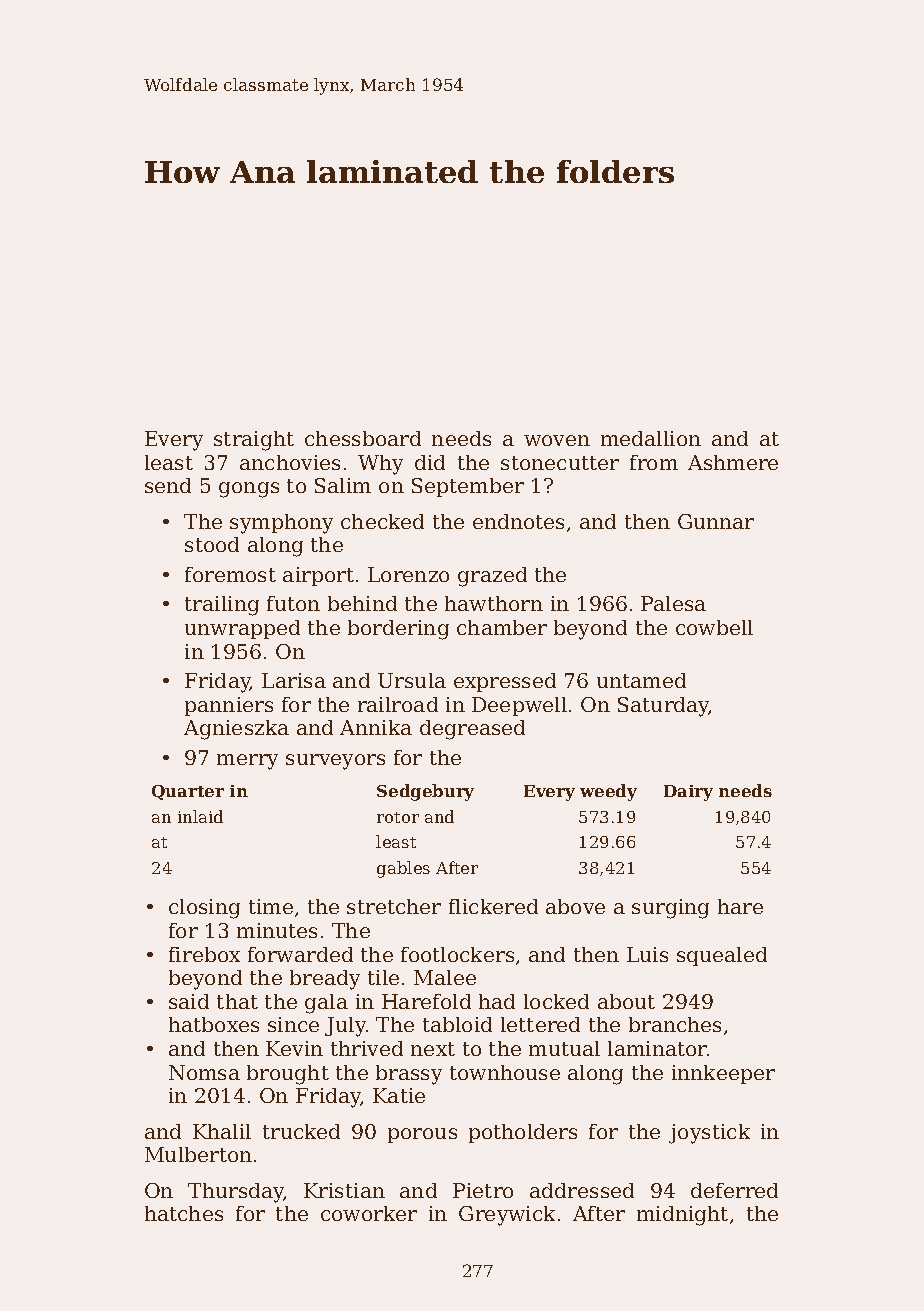  I want to click on brought, so click(288, 1075).
